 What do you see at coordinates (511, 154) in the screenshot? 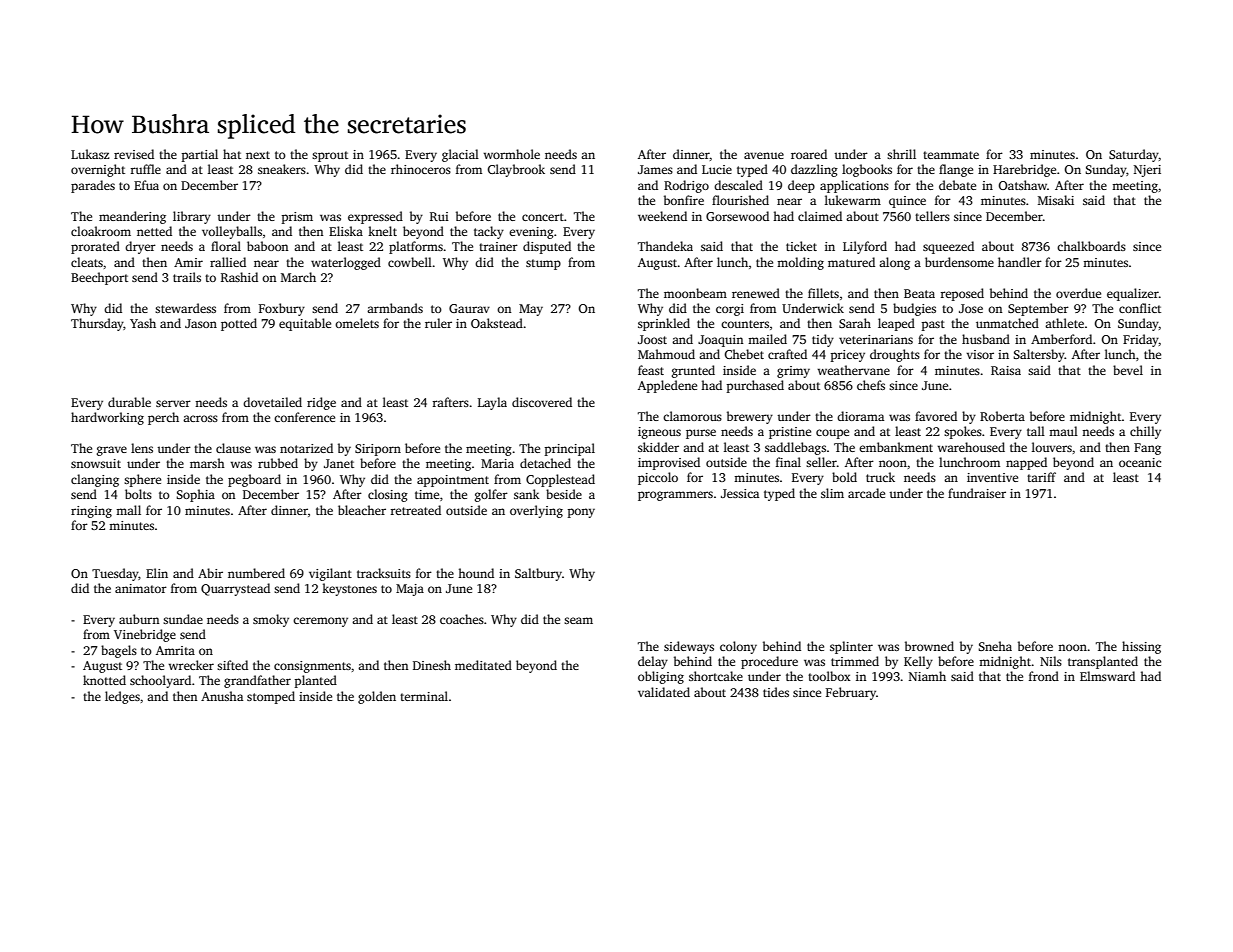
I see `wormhole` at bounding box center [511, 154].
